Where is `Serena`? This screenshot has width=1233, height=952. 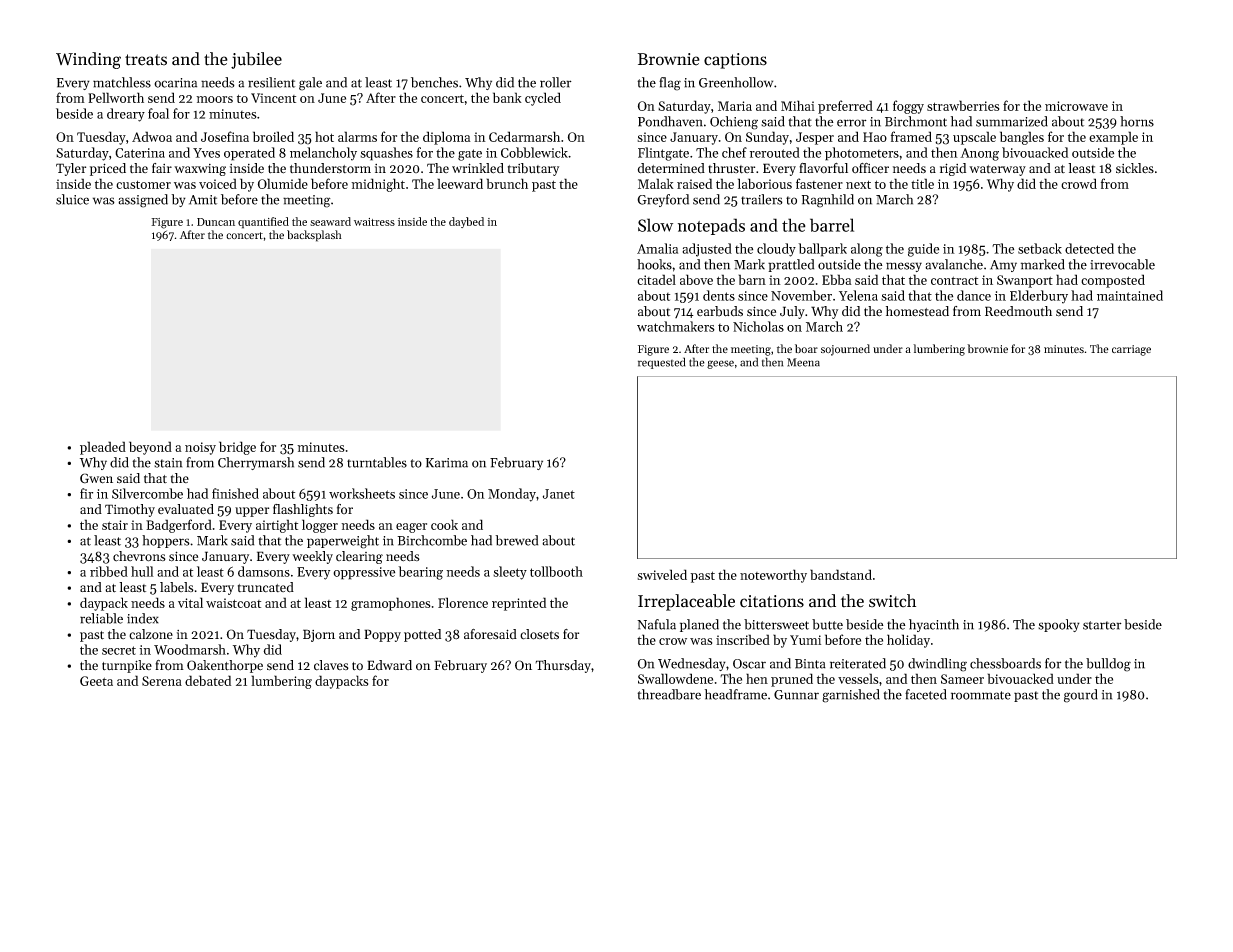 Serena is located at coordinates (162, 681).
